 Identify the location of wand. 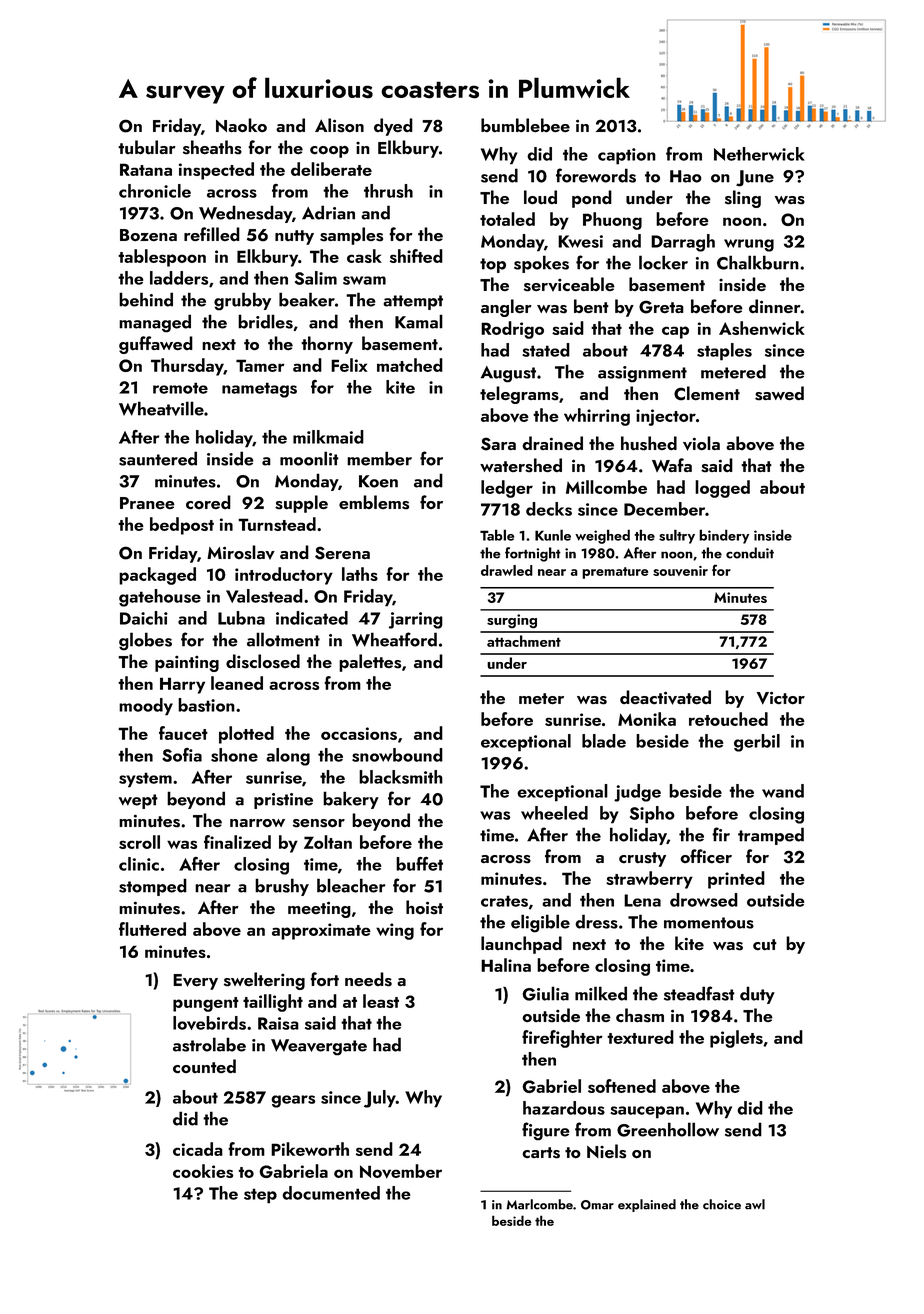
(783, 791).
